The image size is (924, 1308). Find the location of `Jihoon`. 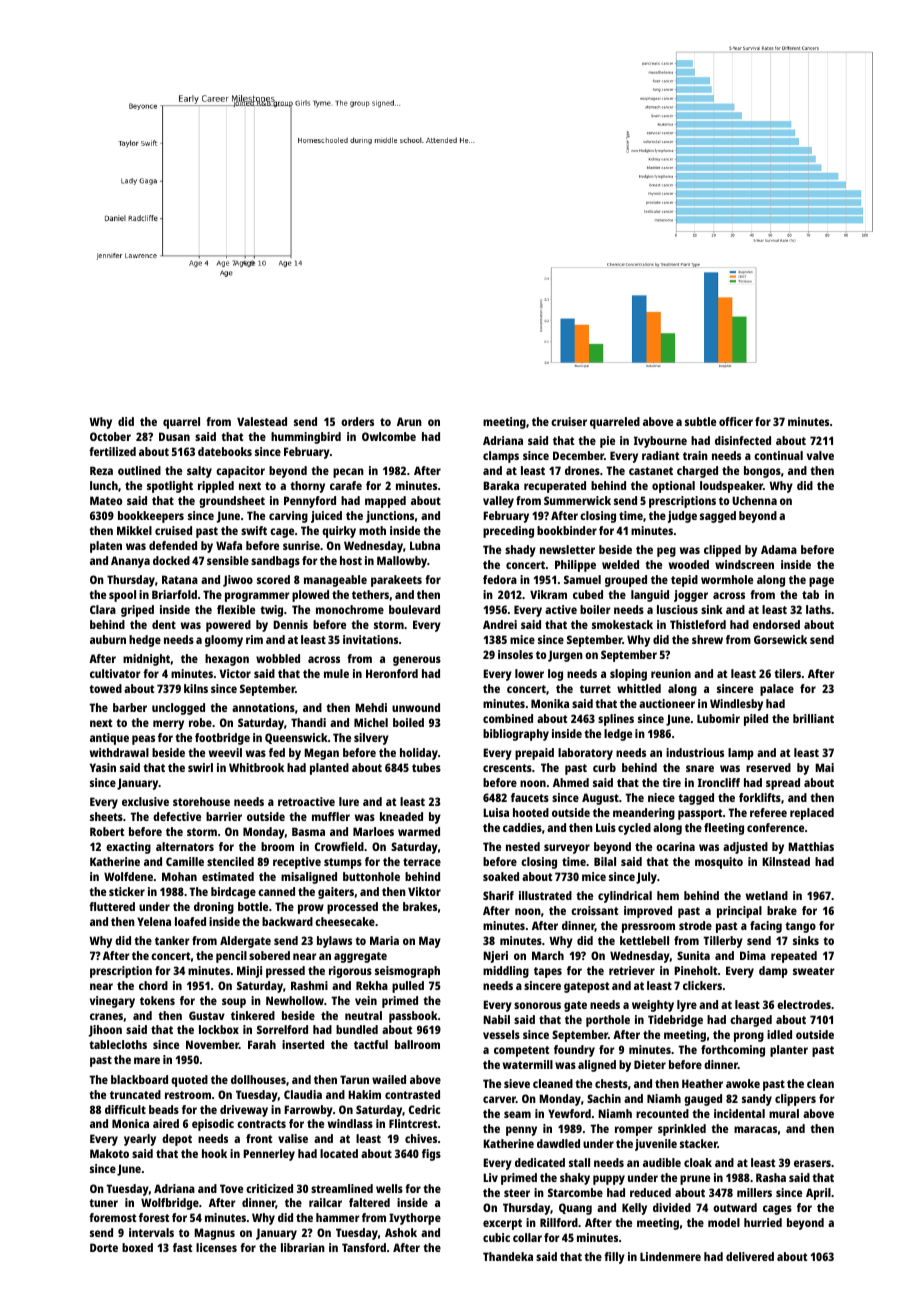

Jihoon is located at coordinates (105, 1031).
